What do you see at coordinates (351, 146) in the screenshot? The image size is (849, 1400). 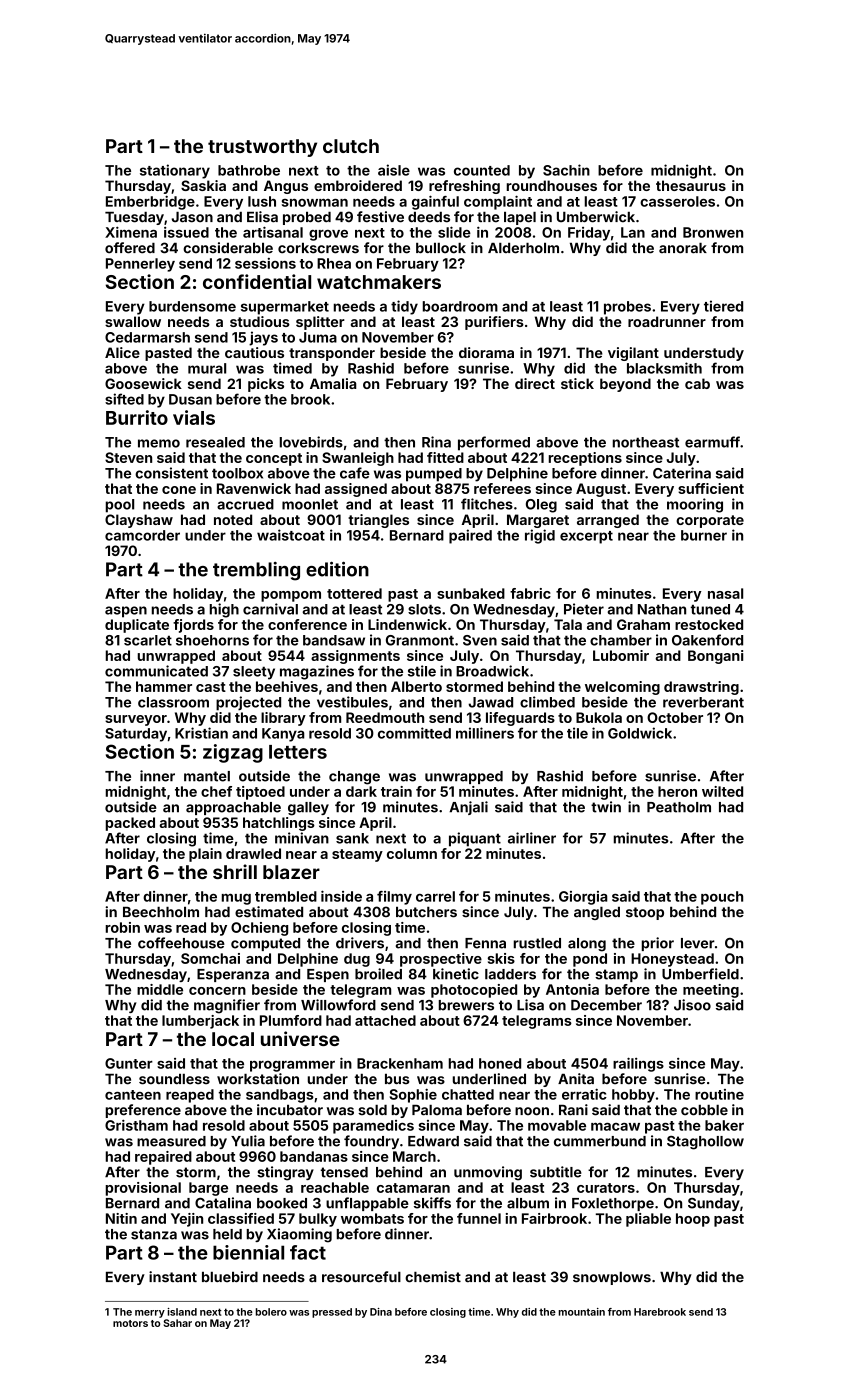 I see `clutch` at bounding box center [351, 146].
